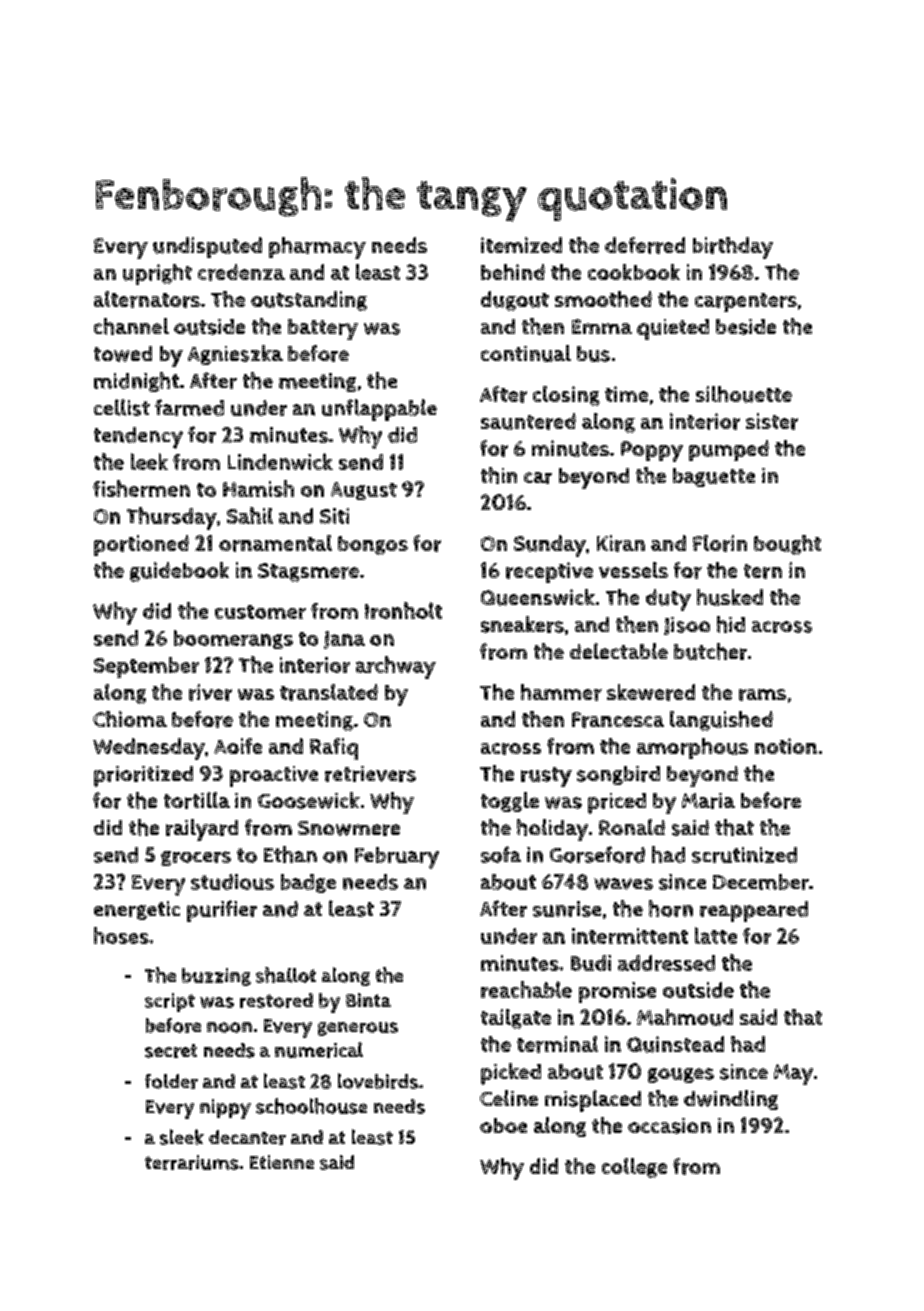 The width and height of the image is (924, 1311). Describe the element at coordinates (793, 1074) in the image. I see `May` at that location.
